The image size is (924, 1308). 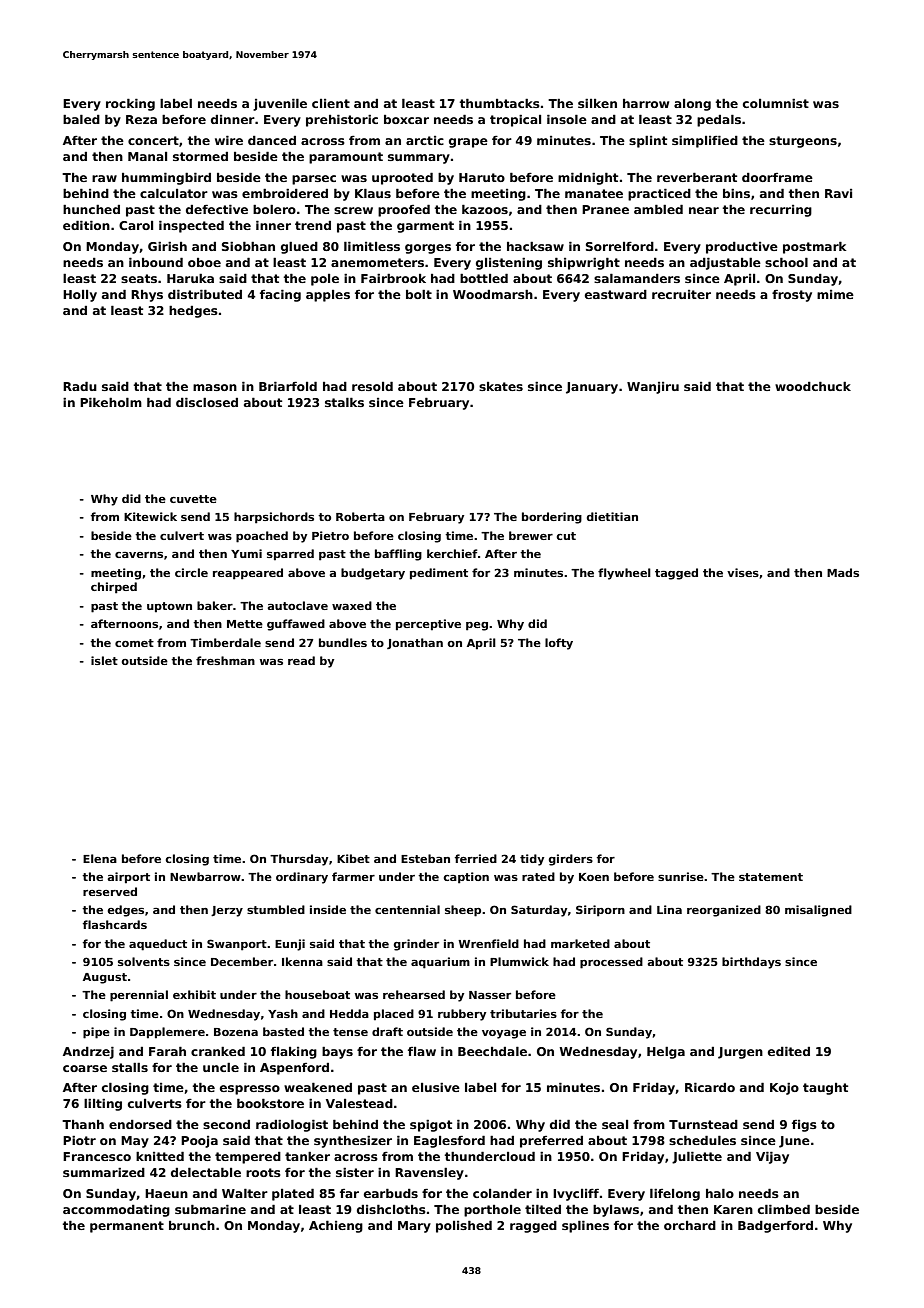 What do you see at coordinates (742, 248) in the document?
I see `productive` at bounding box center [742, 248].
